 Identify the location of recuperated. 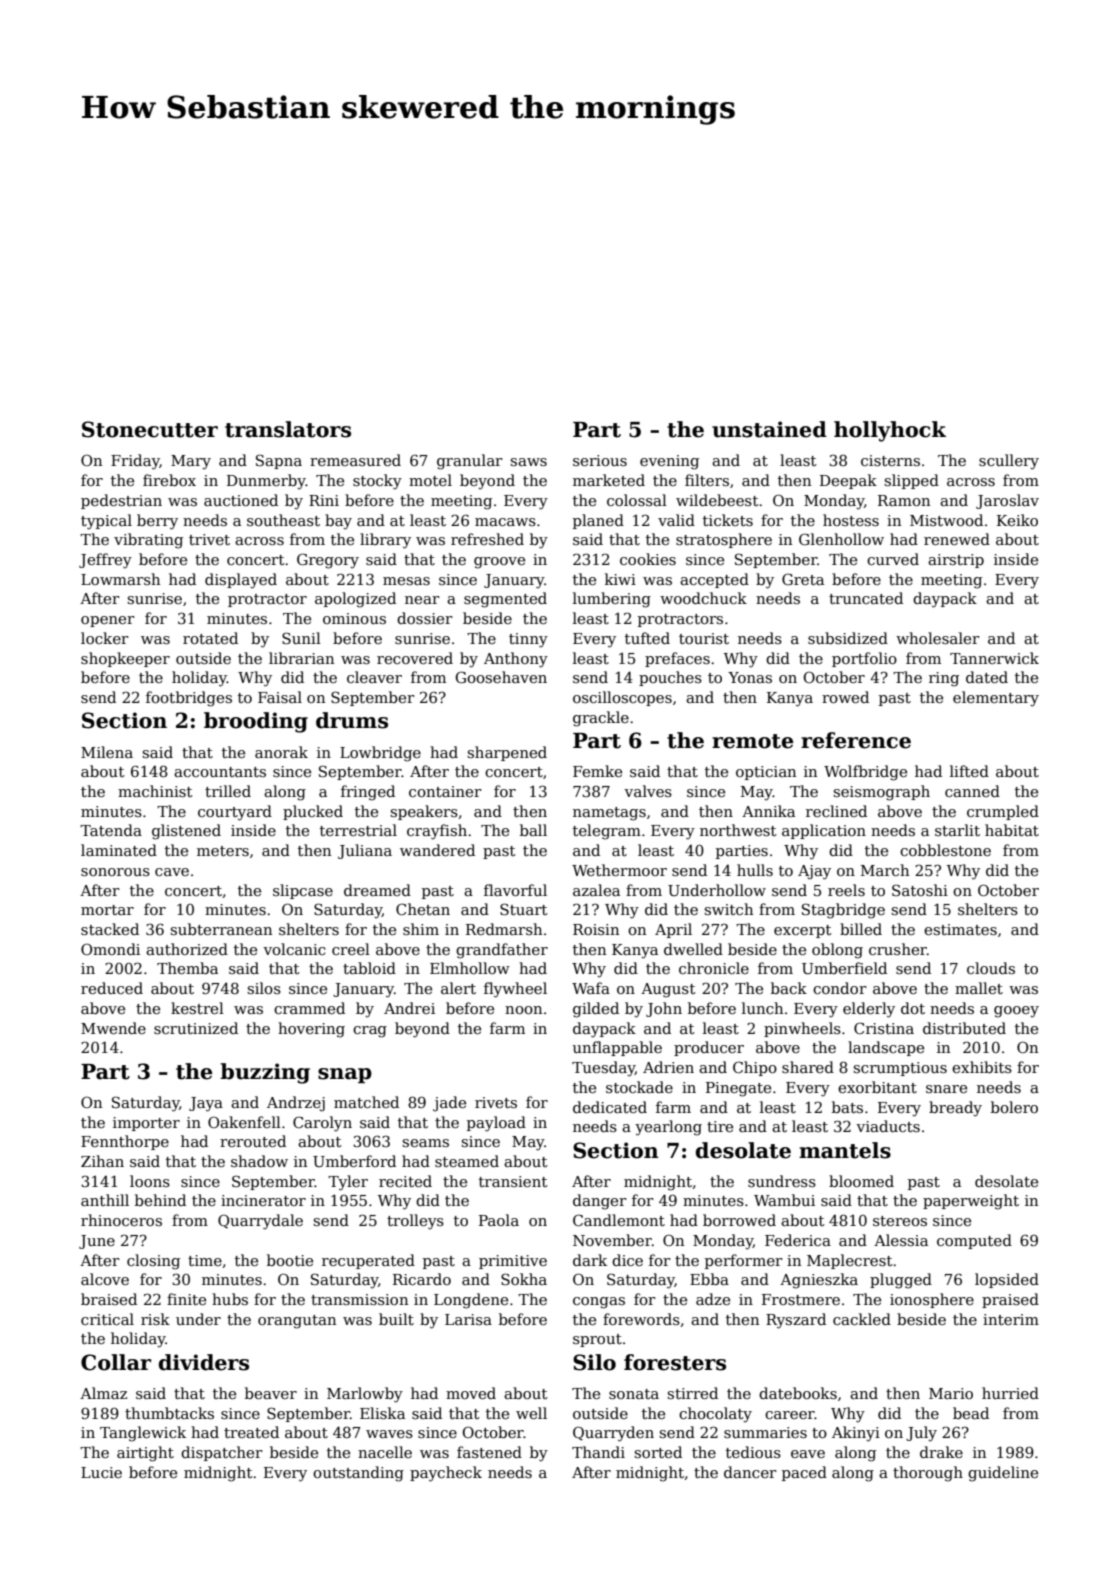
(368, 1261).
